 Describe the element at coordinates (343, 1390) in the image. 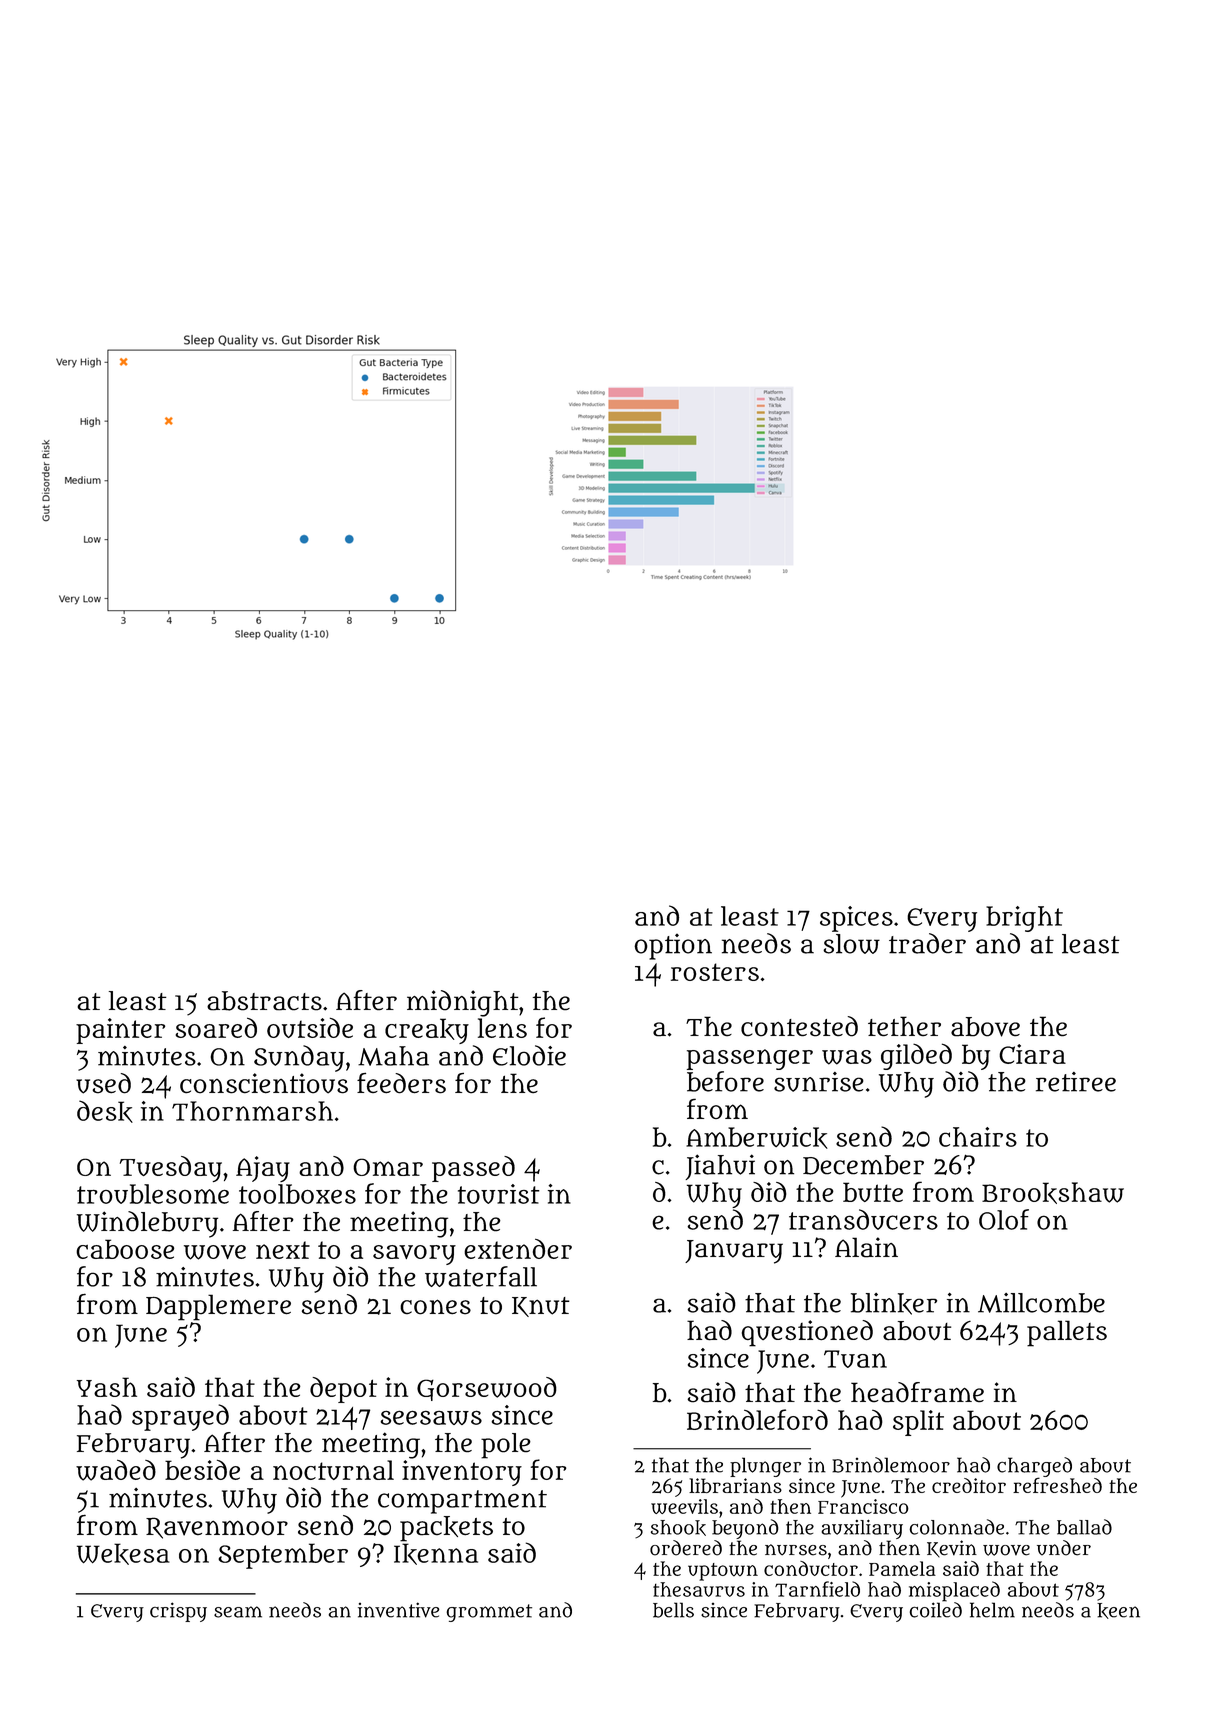

I see `depot` at that location.
